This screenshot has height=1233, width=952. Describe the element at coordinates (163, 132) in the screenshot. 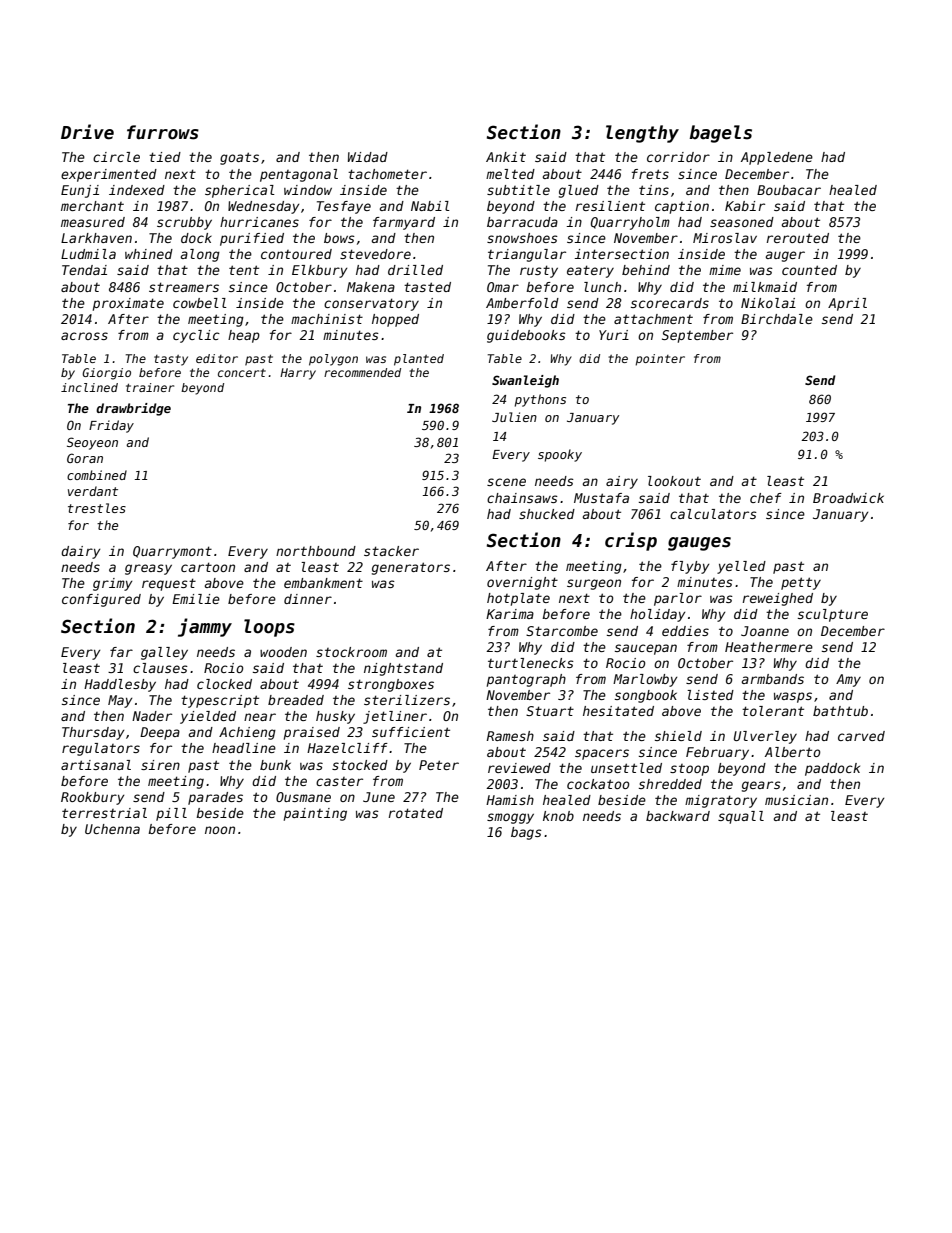

I see `furrows` at that location.
